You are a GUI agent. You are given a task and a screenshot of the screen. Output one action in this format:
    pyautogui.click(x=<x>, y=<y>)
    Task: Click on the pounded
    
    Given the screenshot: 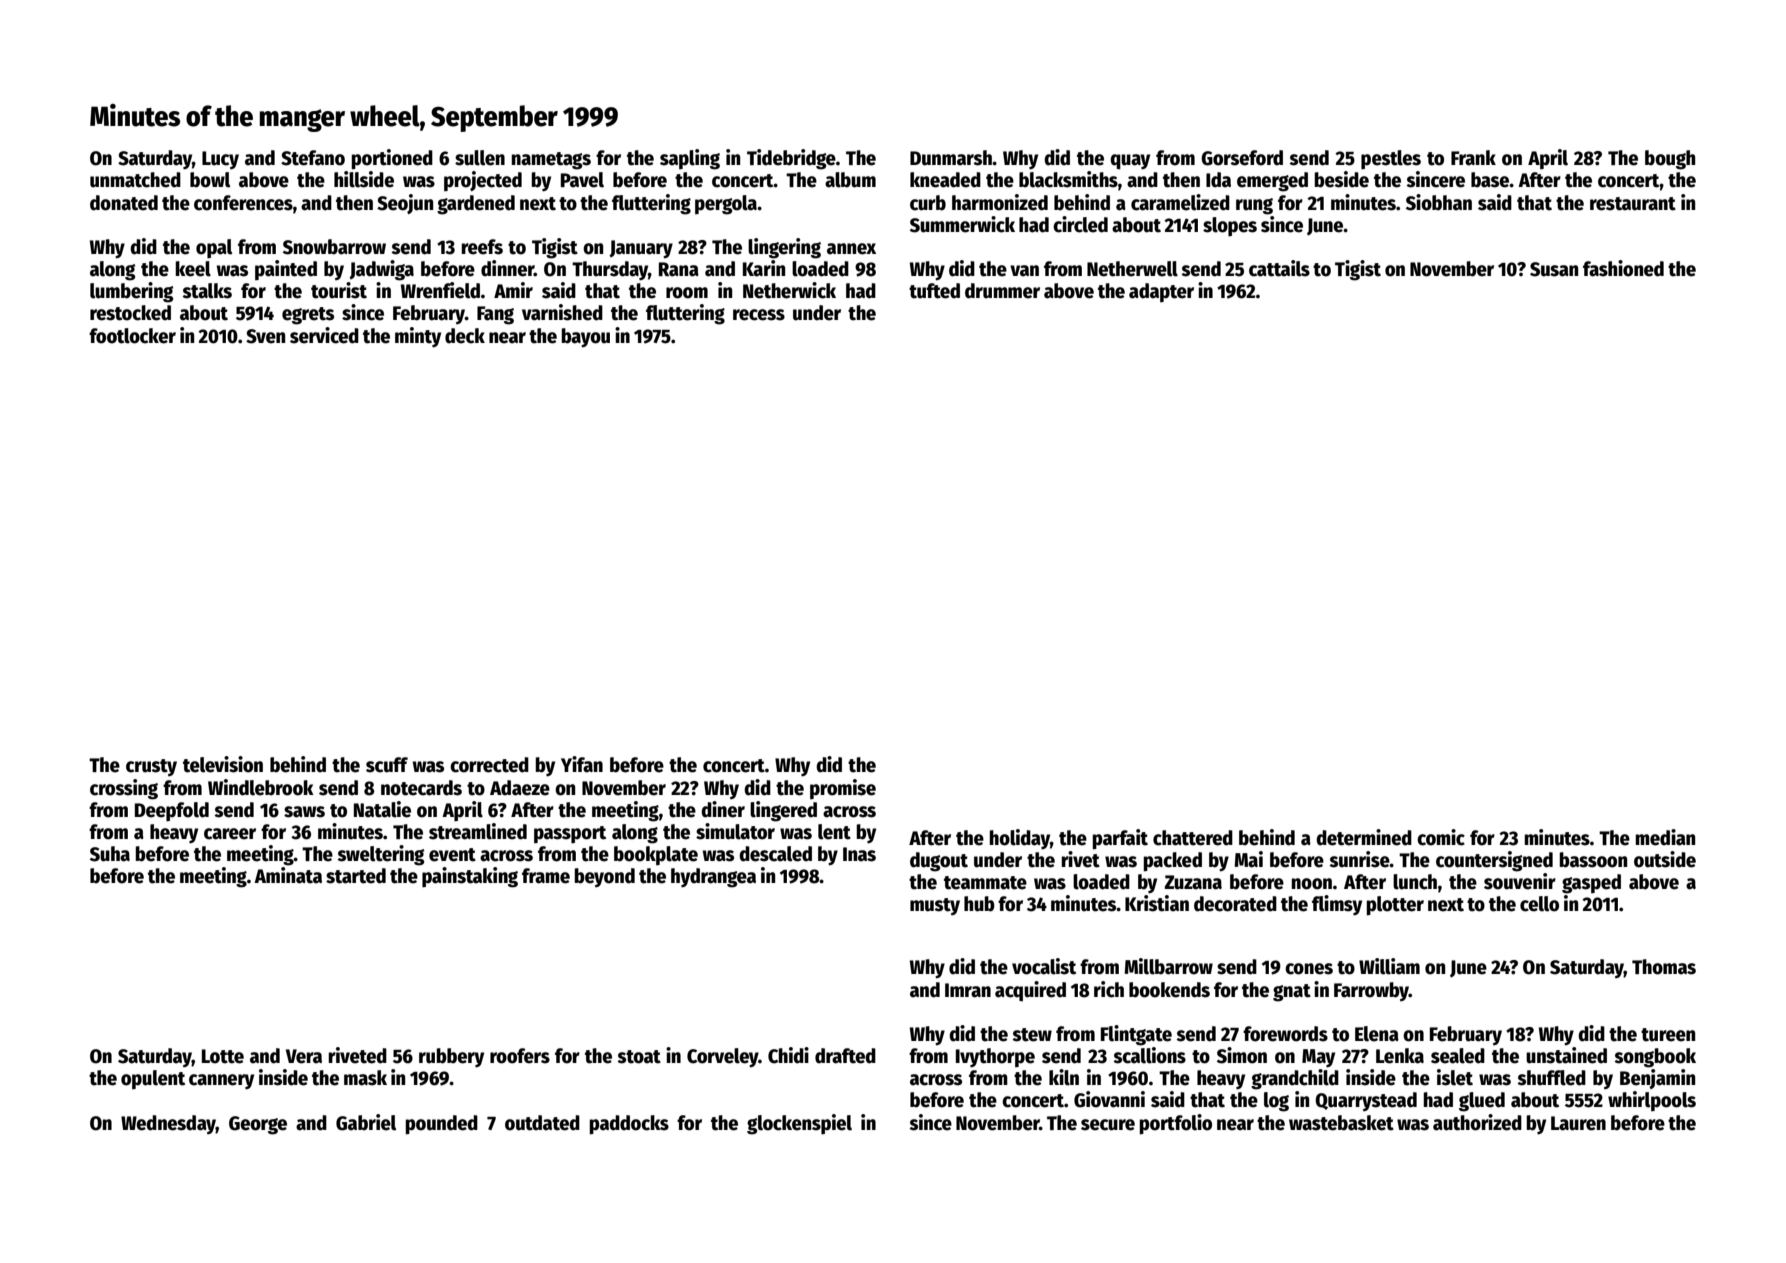 What is the action you would take?
    pyautogui.click(x=441, y=1125)
